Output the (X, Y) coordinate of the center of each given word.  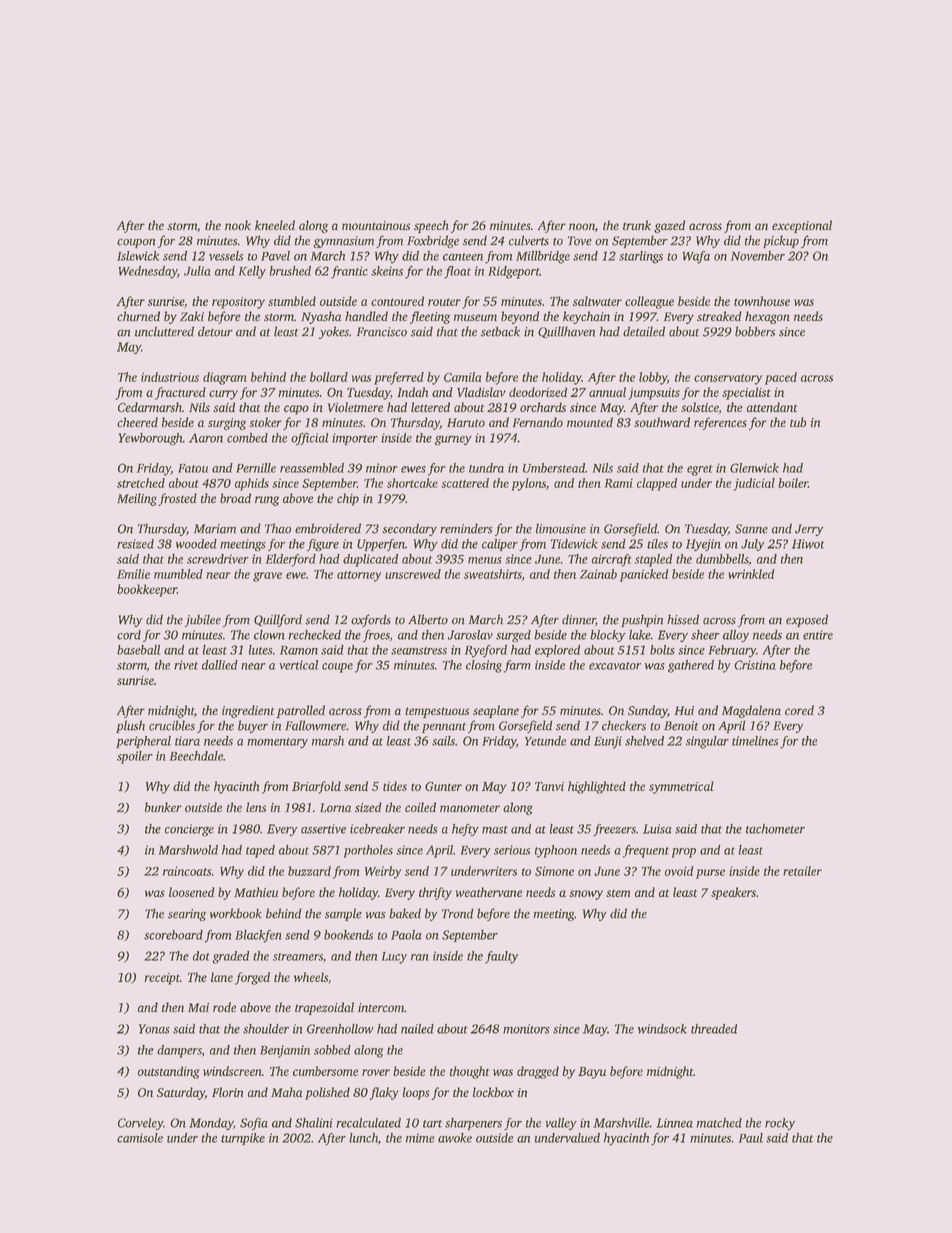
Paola (406, 935)
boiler (793, 483)
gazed (669, 226)
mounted (590, 422)
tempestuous (437, 712)
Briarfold (316, 787)
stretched (141, 483)
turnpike (243, 1139)
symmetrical (681, 787)
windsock (662, 1029)
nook (238, 225)
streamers (298, 957)
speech (431, 226)
